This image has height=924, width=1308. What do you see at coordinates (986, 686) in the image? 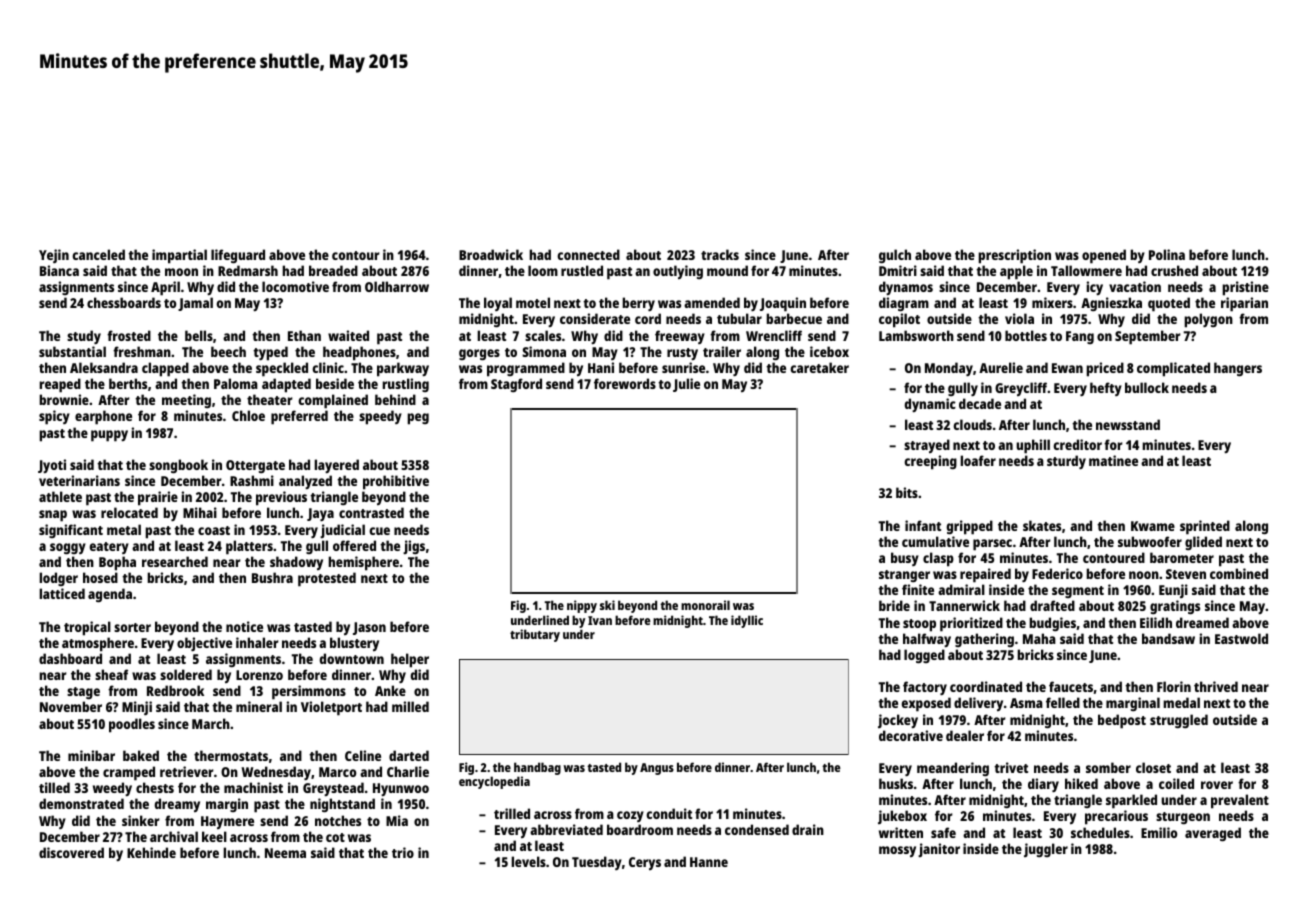
I see `coordinated` at bounding box center [986, 686].
